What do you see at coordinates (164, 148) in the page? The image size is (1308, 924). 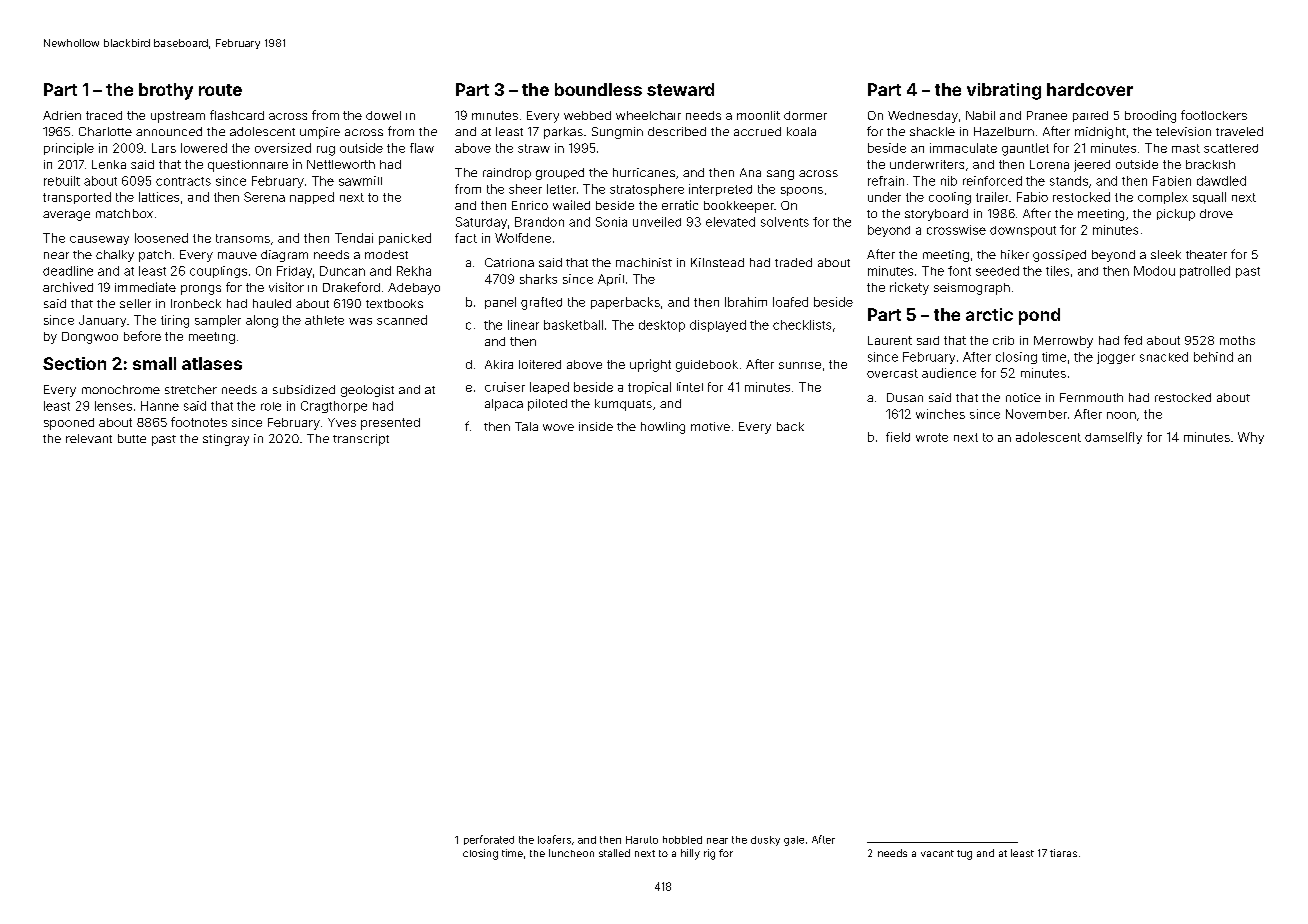 I see `Lars` at bounding box center [164, 148].
